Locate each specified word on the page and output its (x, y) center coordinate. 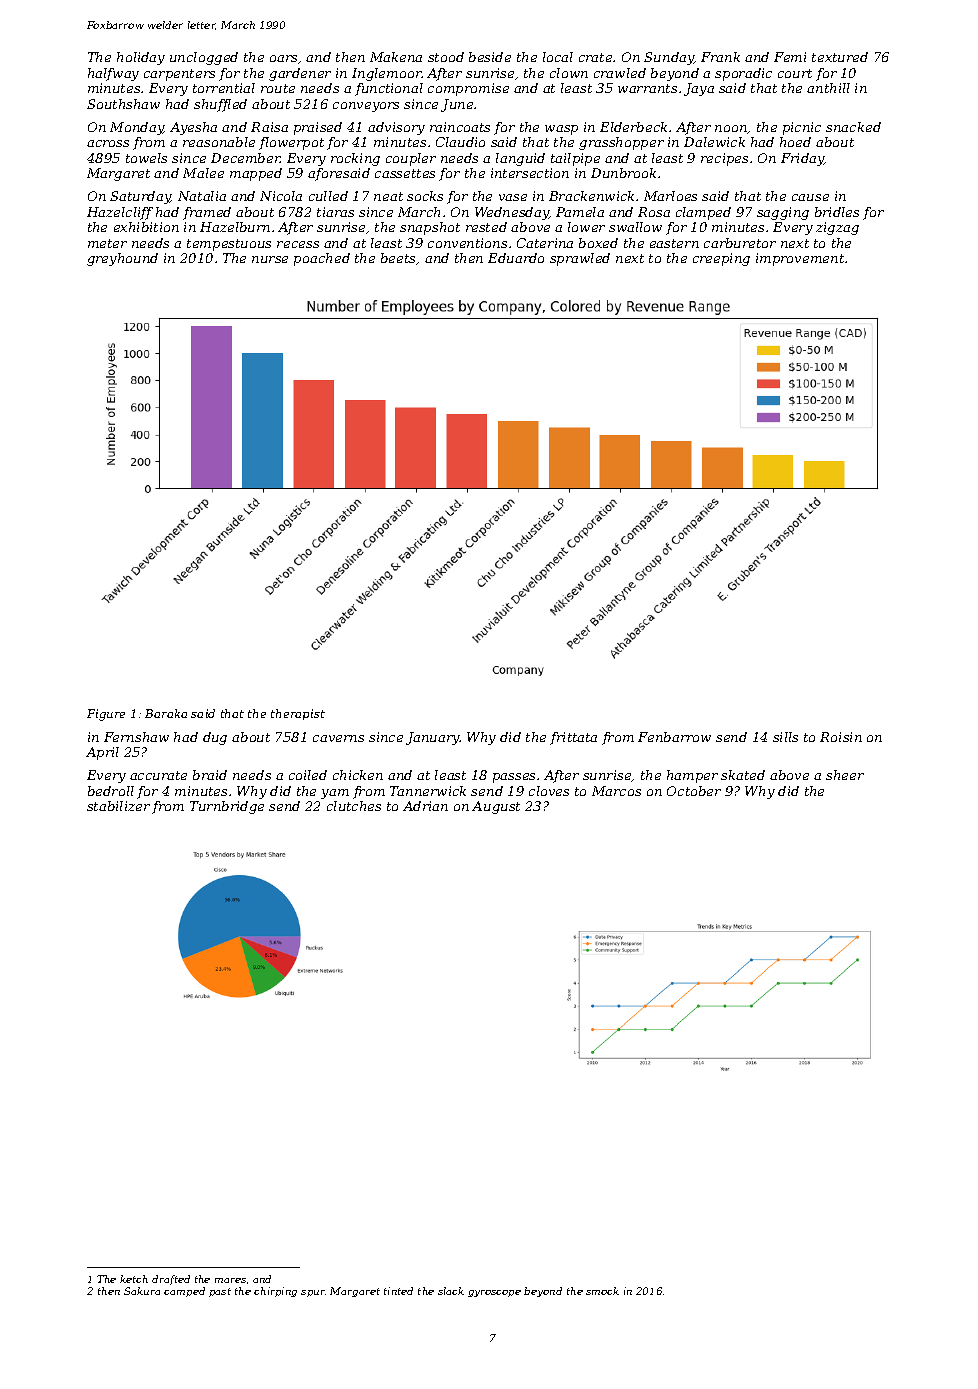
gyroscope (494, 1293)
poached (322, 259)
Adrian (425, 806)
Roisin (841, 737)
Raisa (269, 127)
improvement (800, 259)
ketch (134, 1279)
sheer (845, 775)
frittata (573, 738)
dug (215, 738)
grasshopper (621, 143)
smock (602, 1291)
